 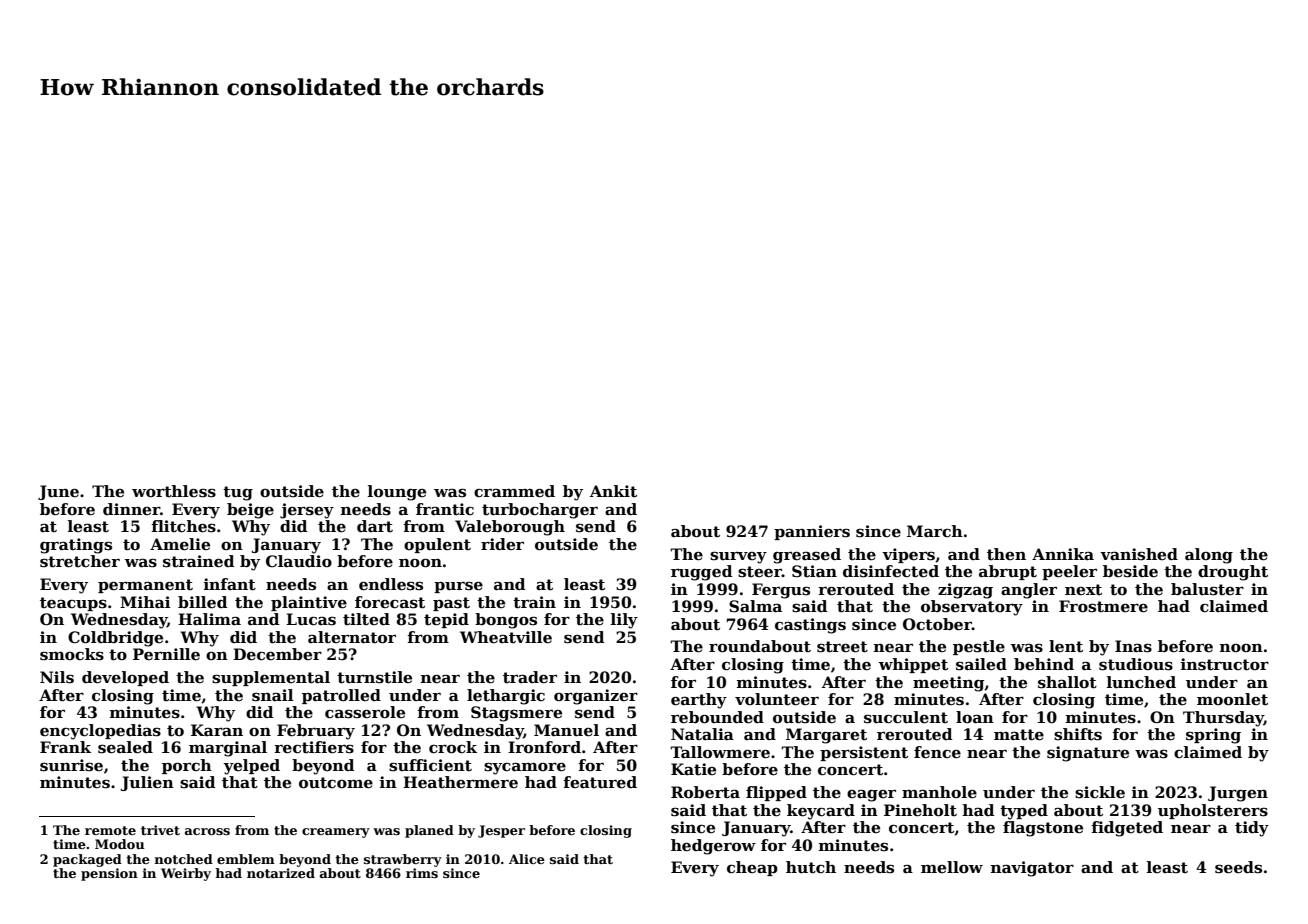 I want to click on bongos, so click(x=506, y=621).
